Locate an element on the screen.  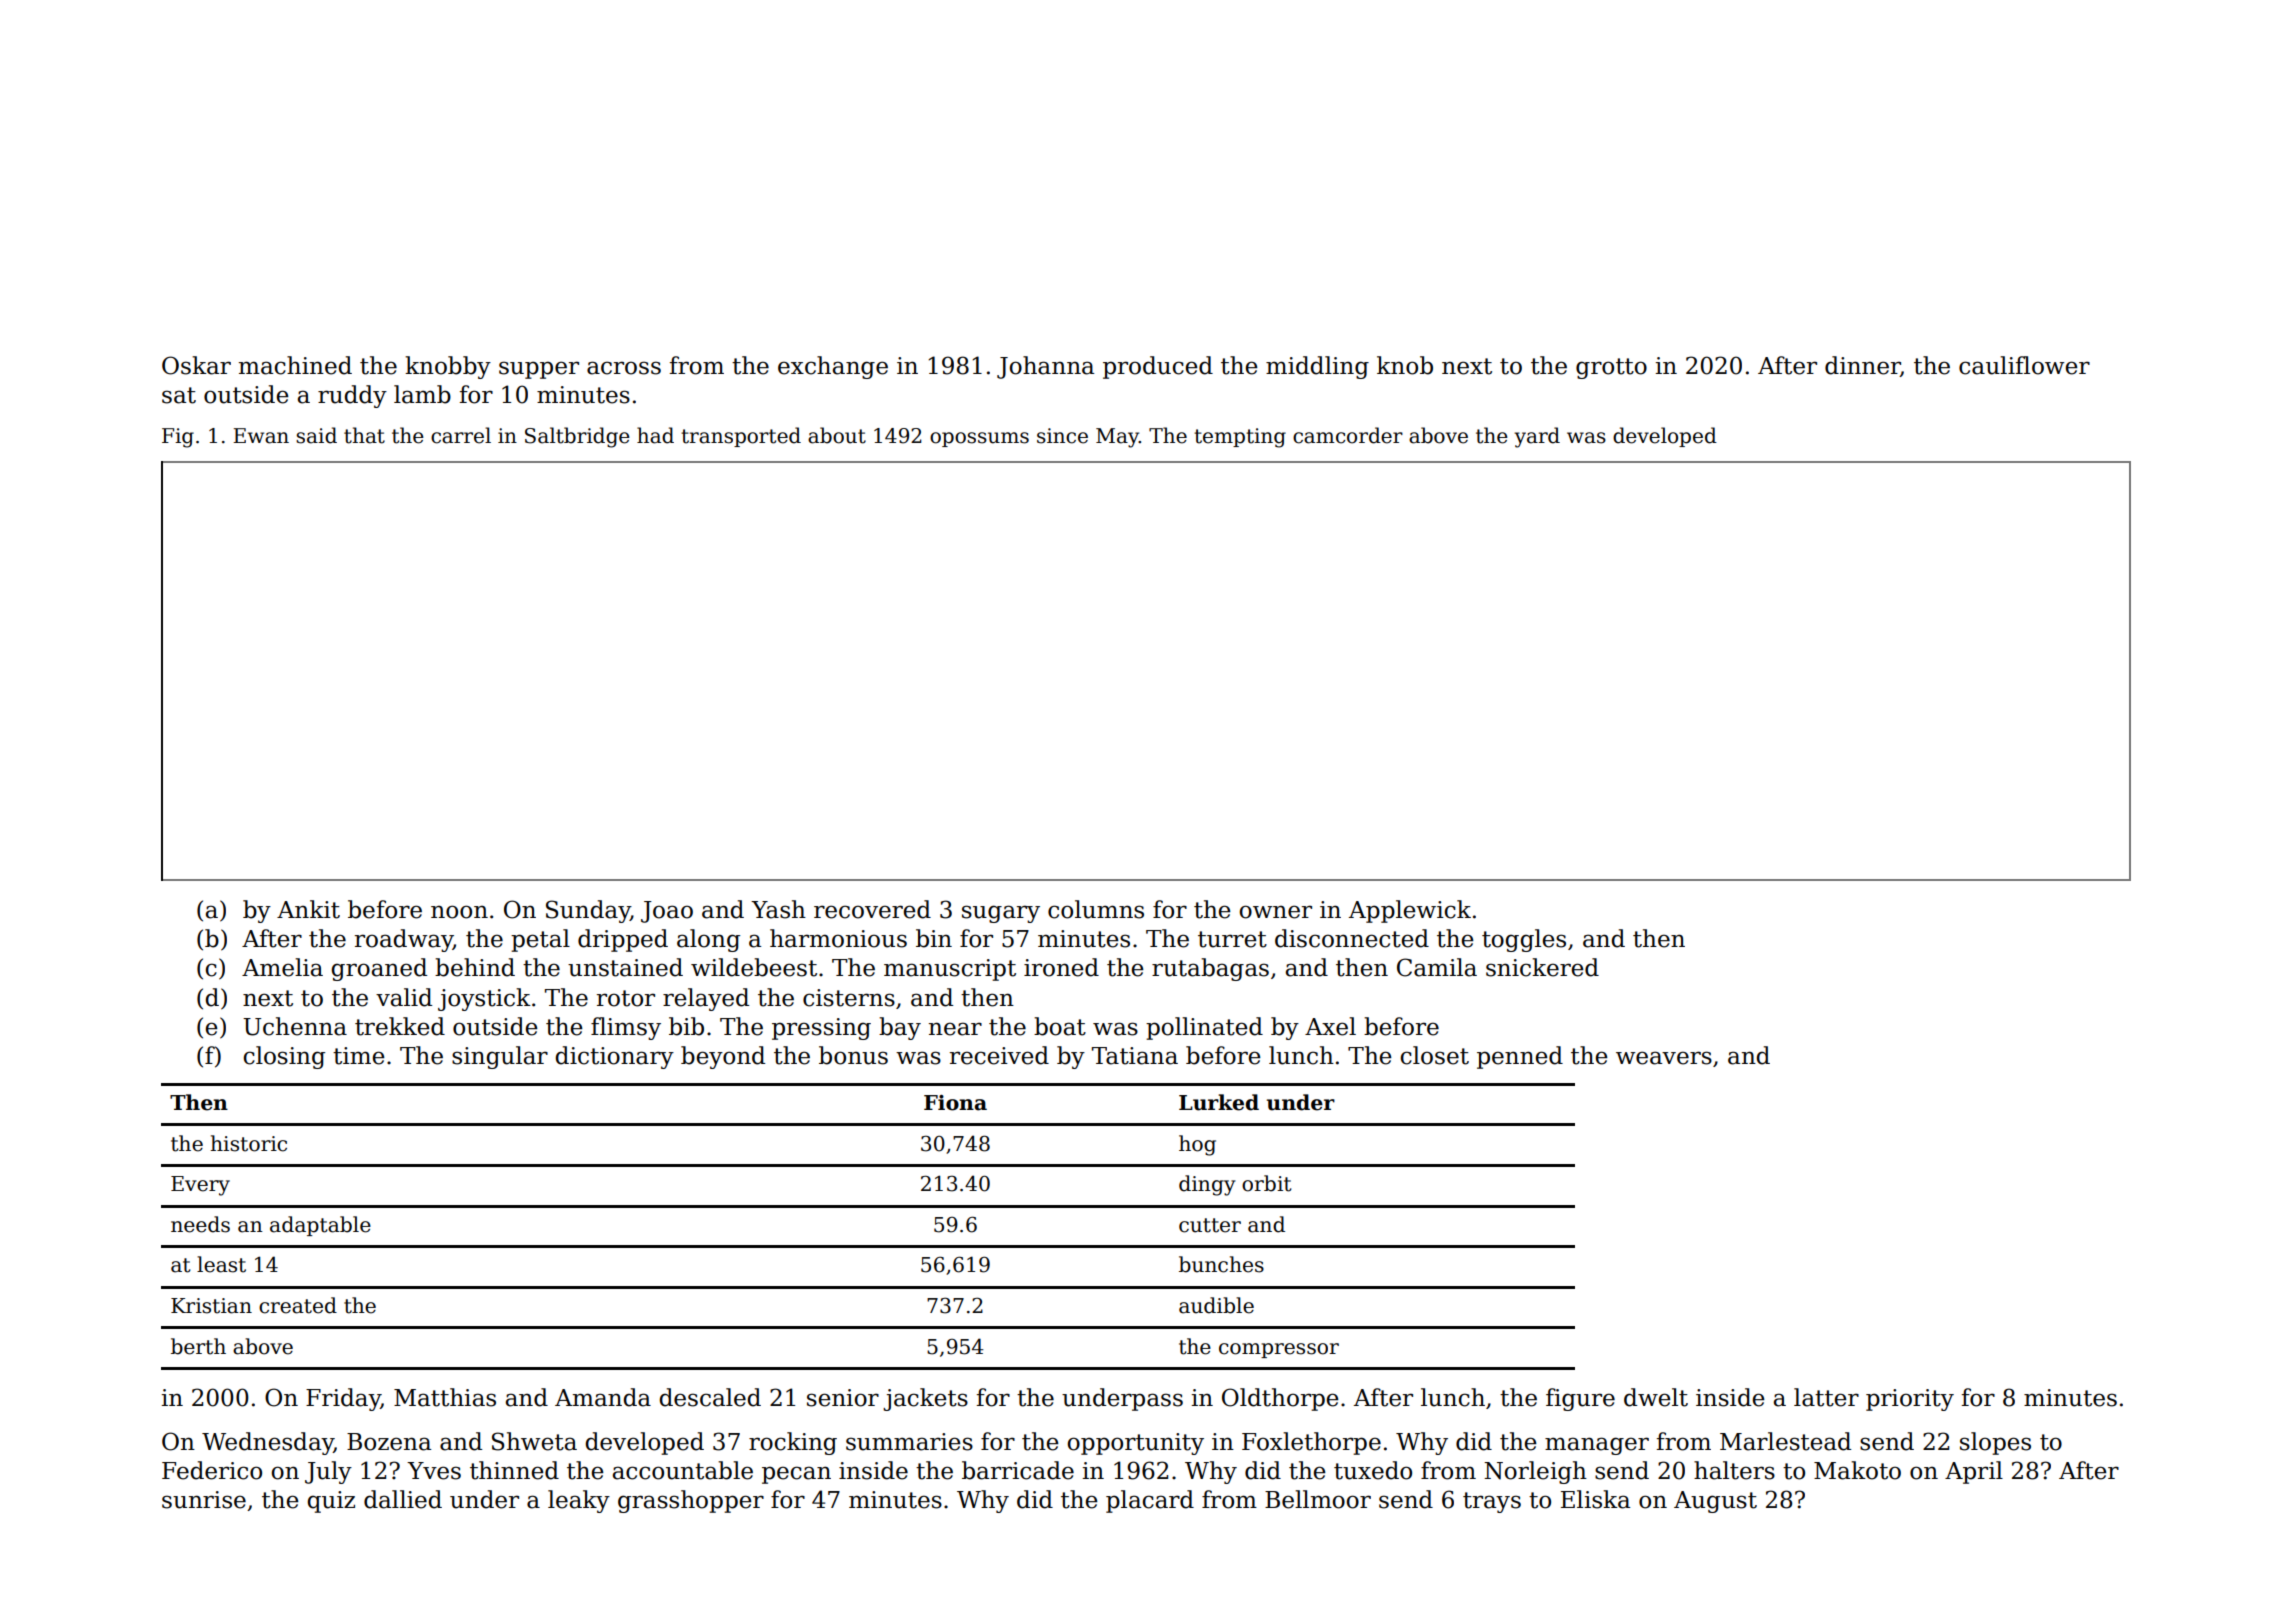
May is located at coordinates (1117, 438).
